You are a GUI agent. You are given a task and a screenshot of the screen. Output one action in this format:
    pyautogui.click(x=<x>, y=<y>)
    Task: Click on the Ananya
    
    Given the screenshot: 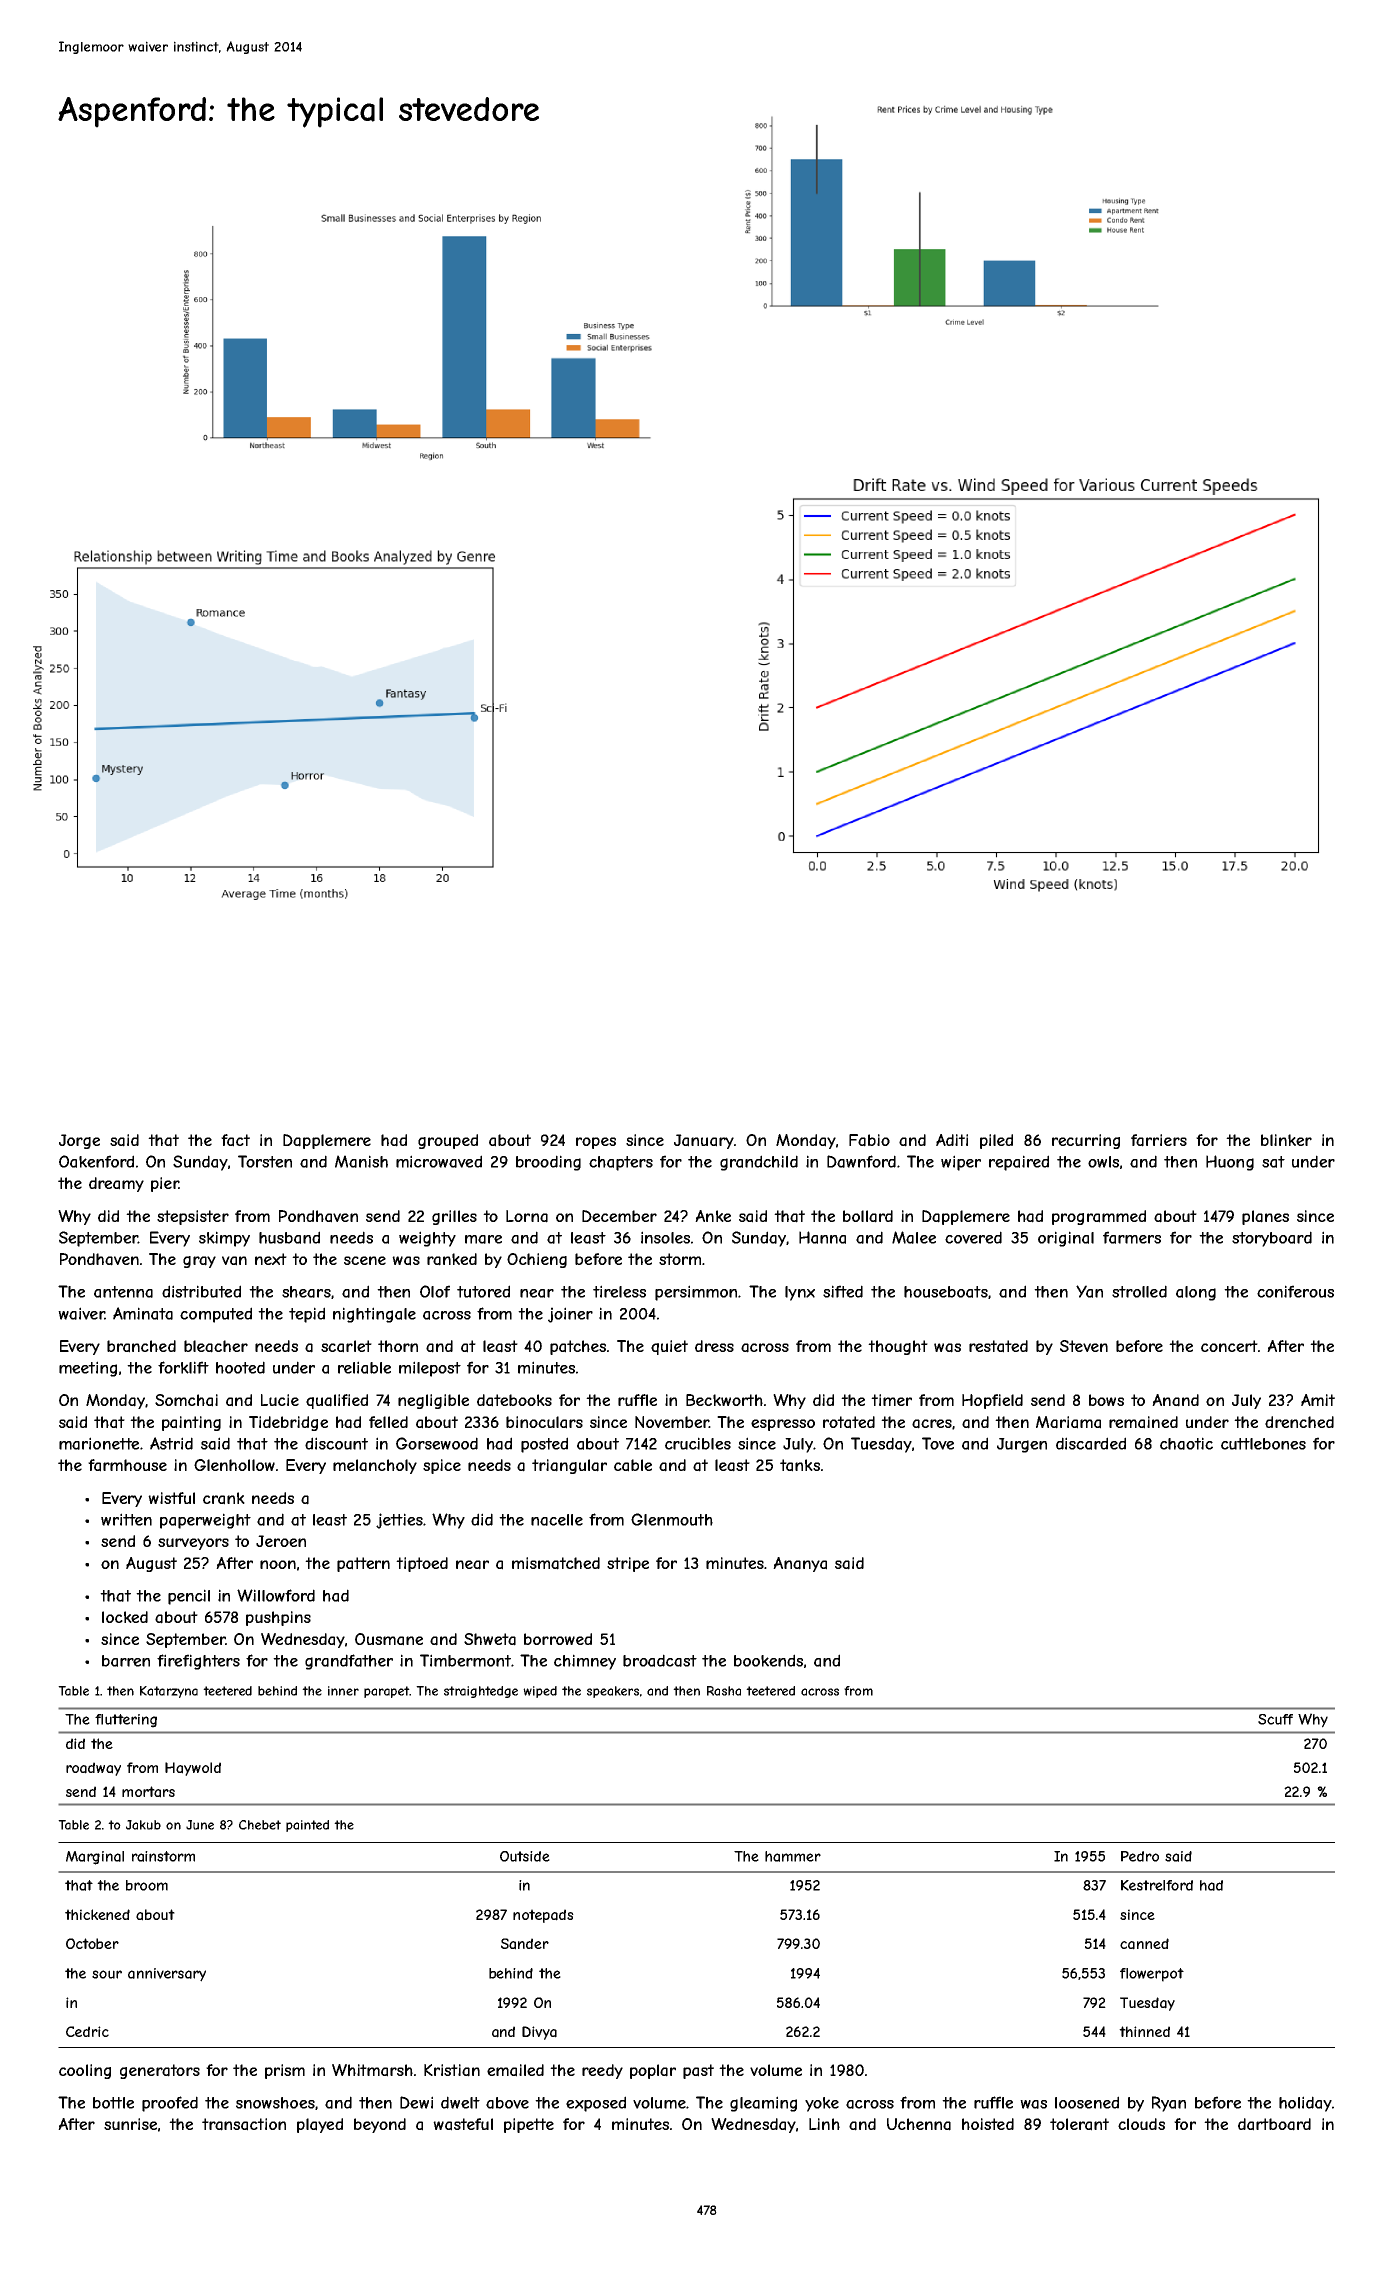 What is the action you would take?
    pyautogui.click(x=800, y=1564)
